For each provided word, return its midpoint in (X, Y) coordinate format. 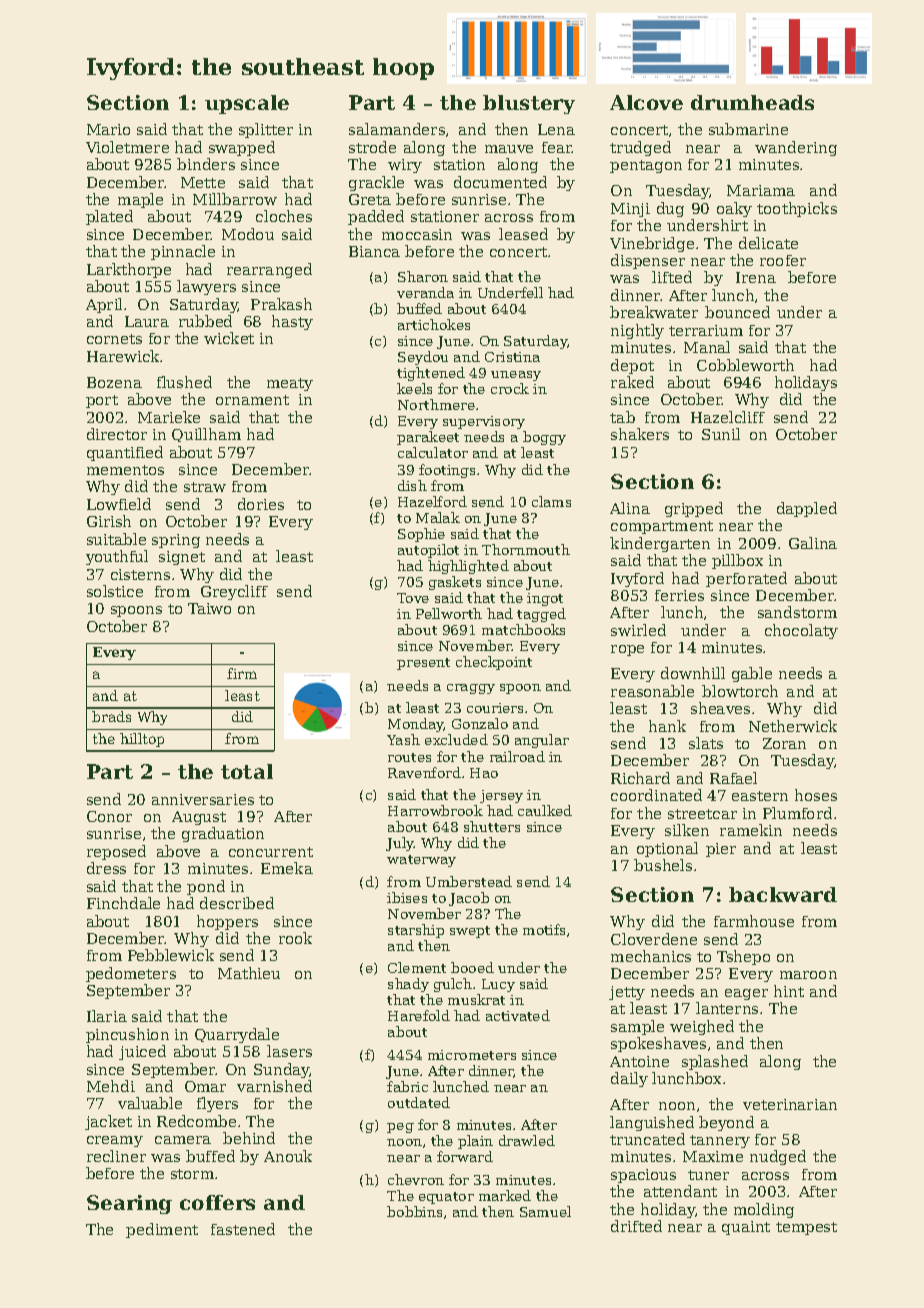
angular (542, 741)
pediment (162, 1230)
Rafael (733, 778)
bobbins (414, 1211)
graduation (223, 834)
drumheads (752, 102)
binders (206, 164)
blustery (529, 104)
